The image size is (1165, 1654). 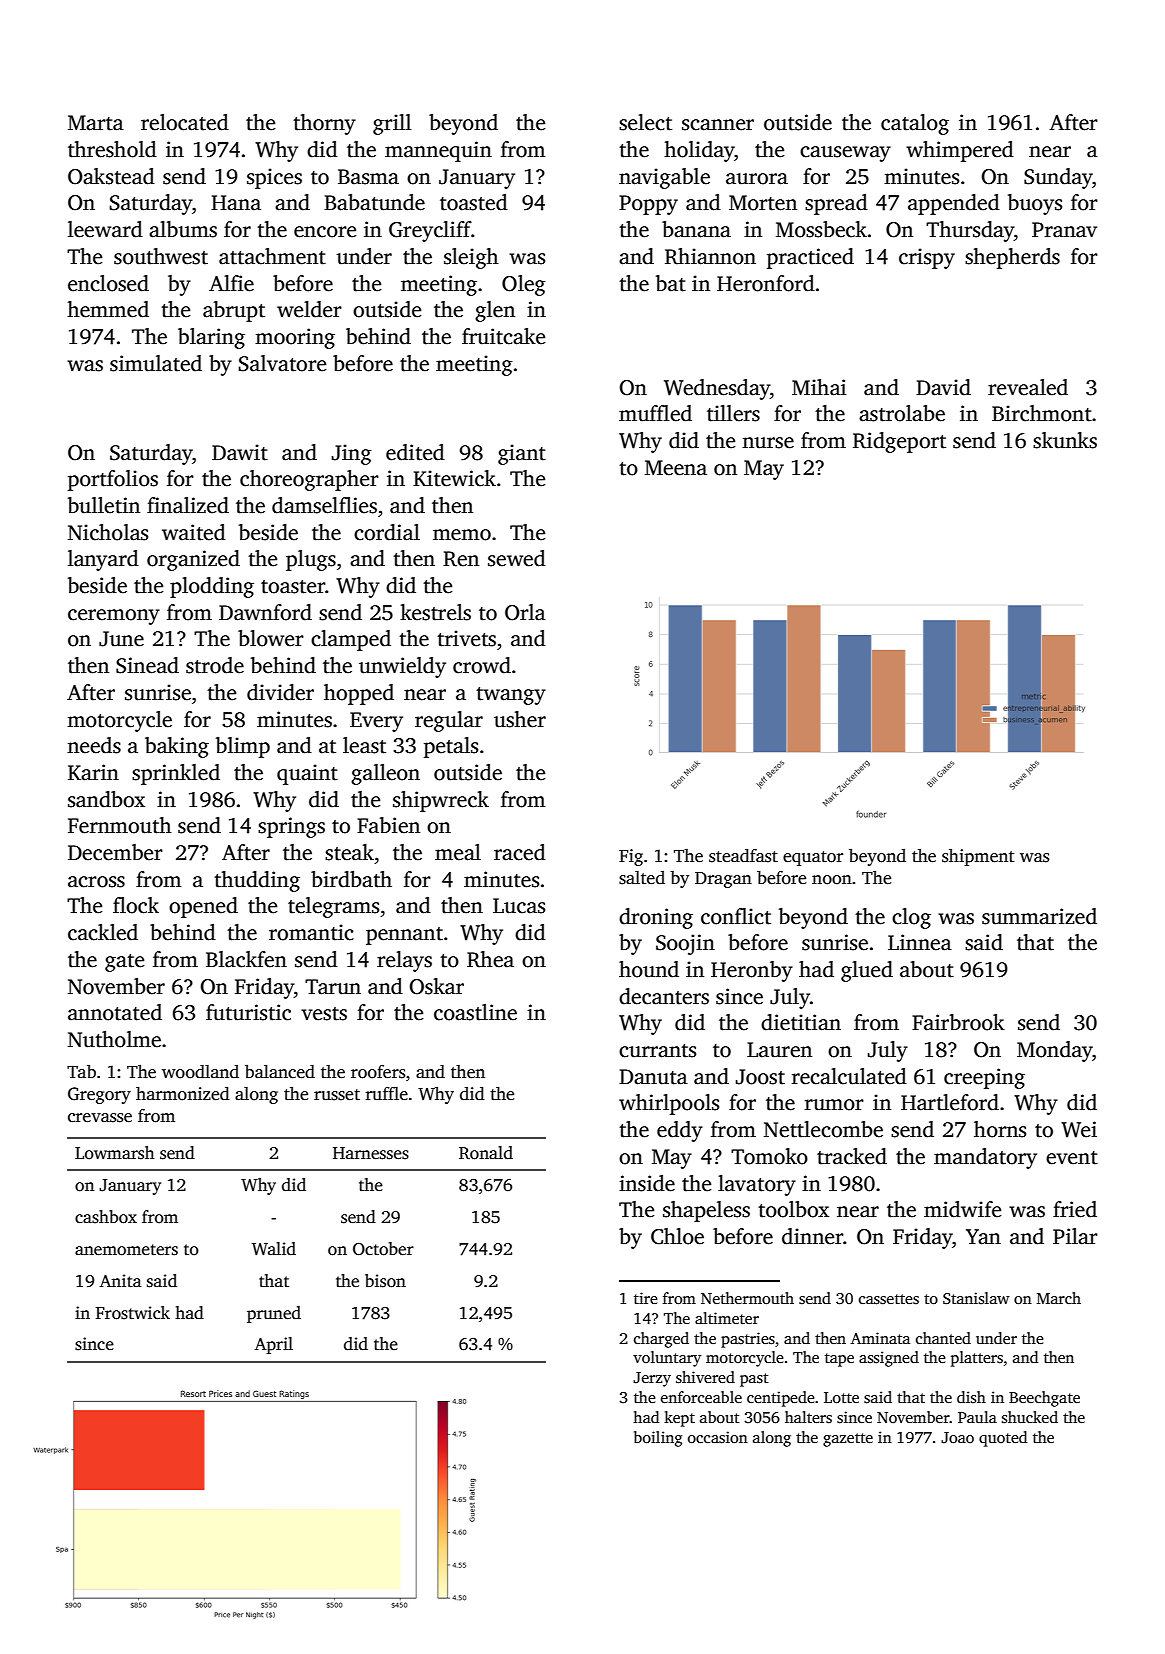 I want to click on raced, so click(x=520, y=852).
